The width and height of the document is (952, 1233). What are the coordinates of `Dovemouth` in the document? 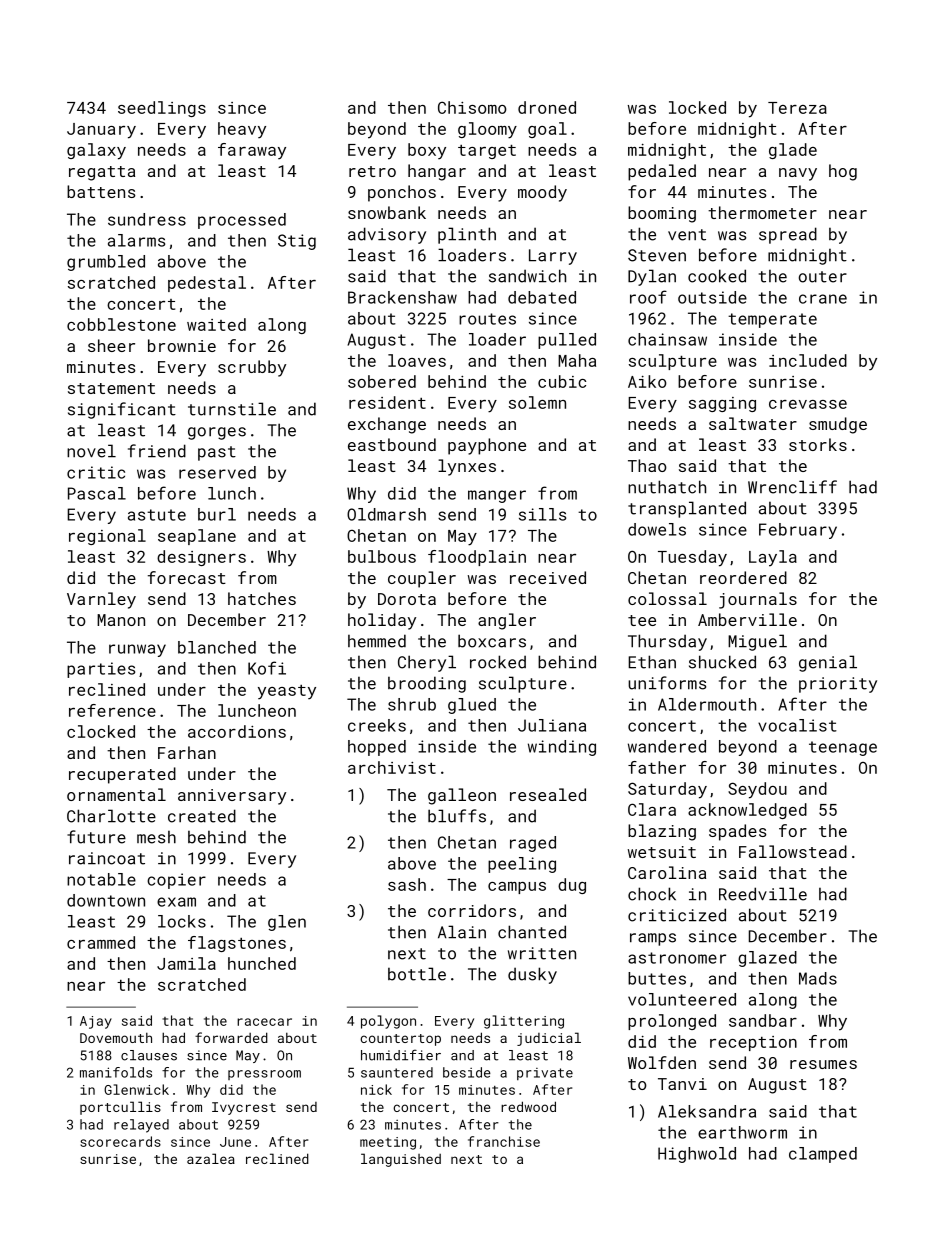 It's located at (116, 1038).
